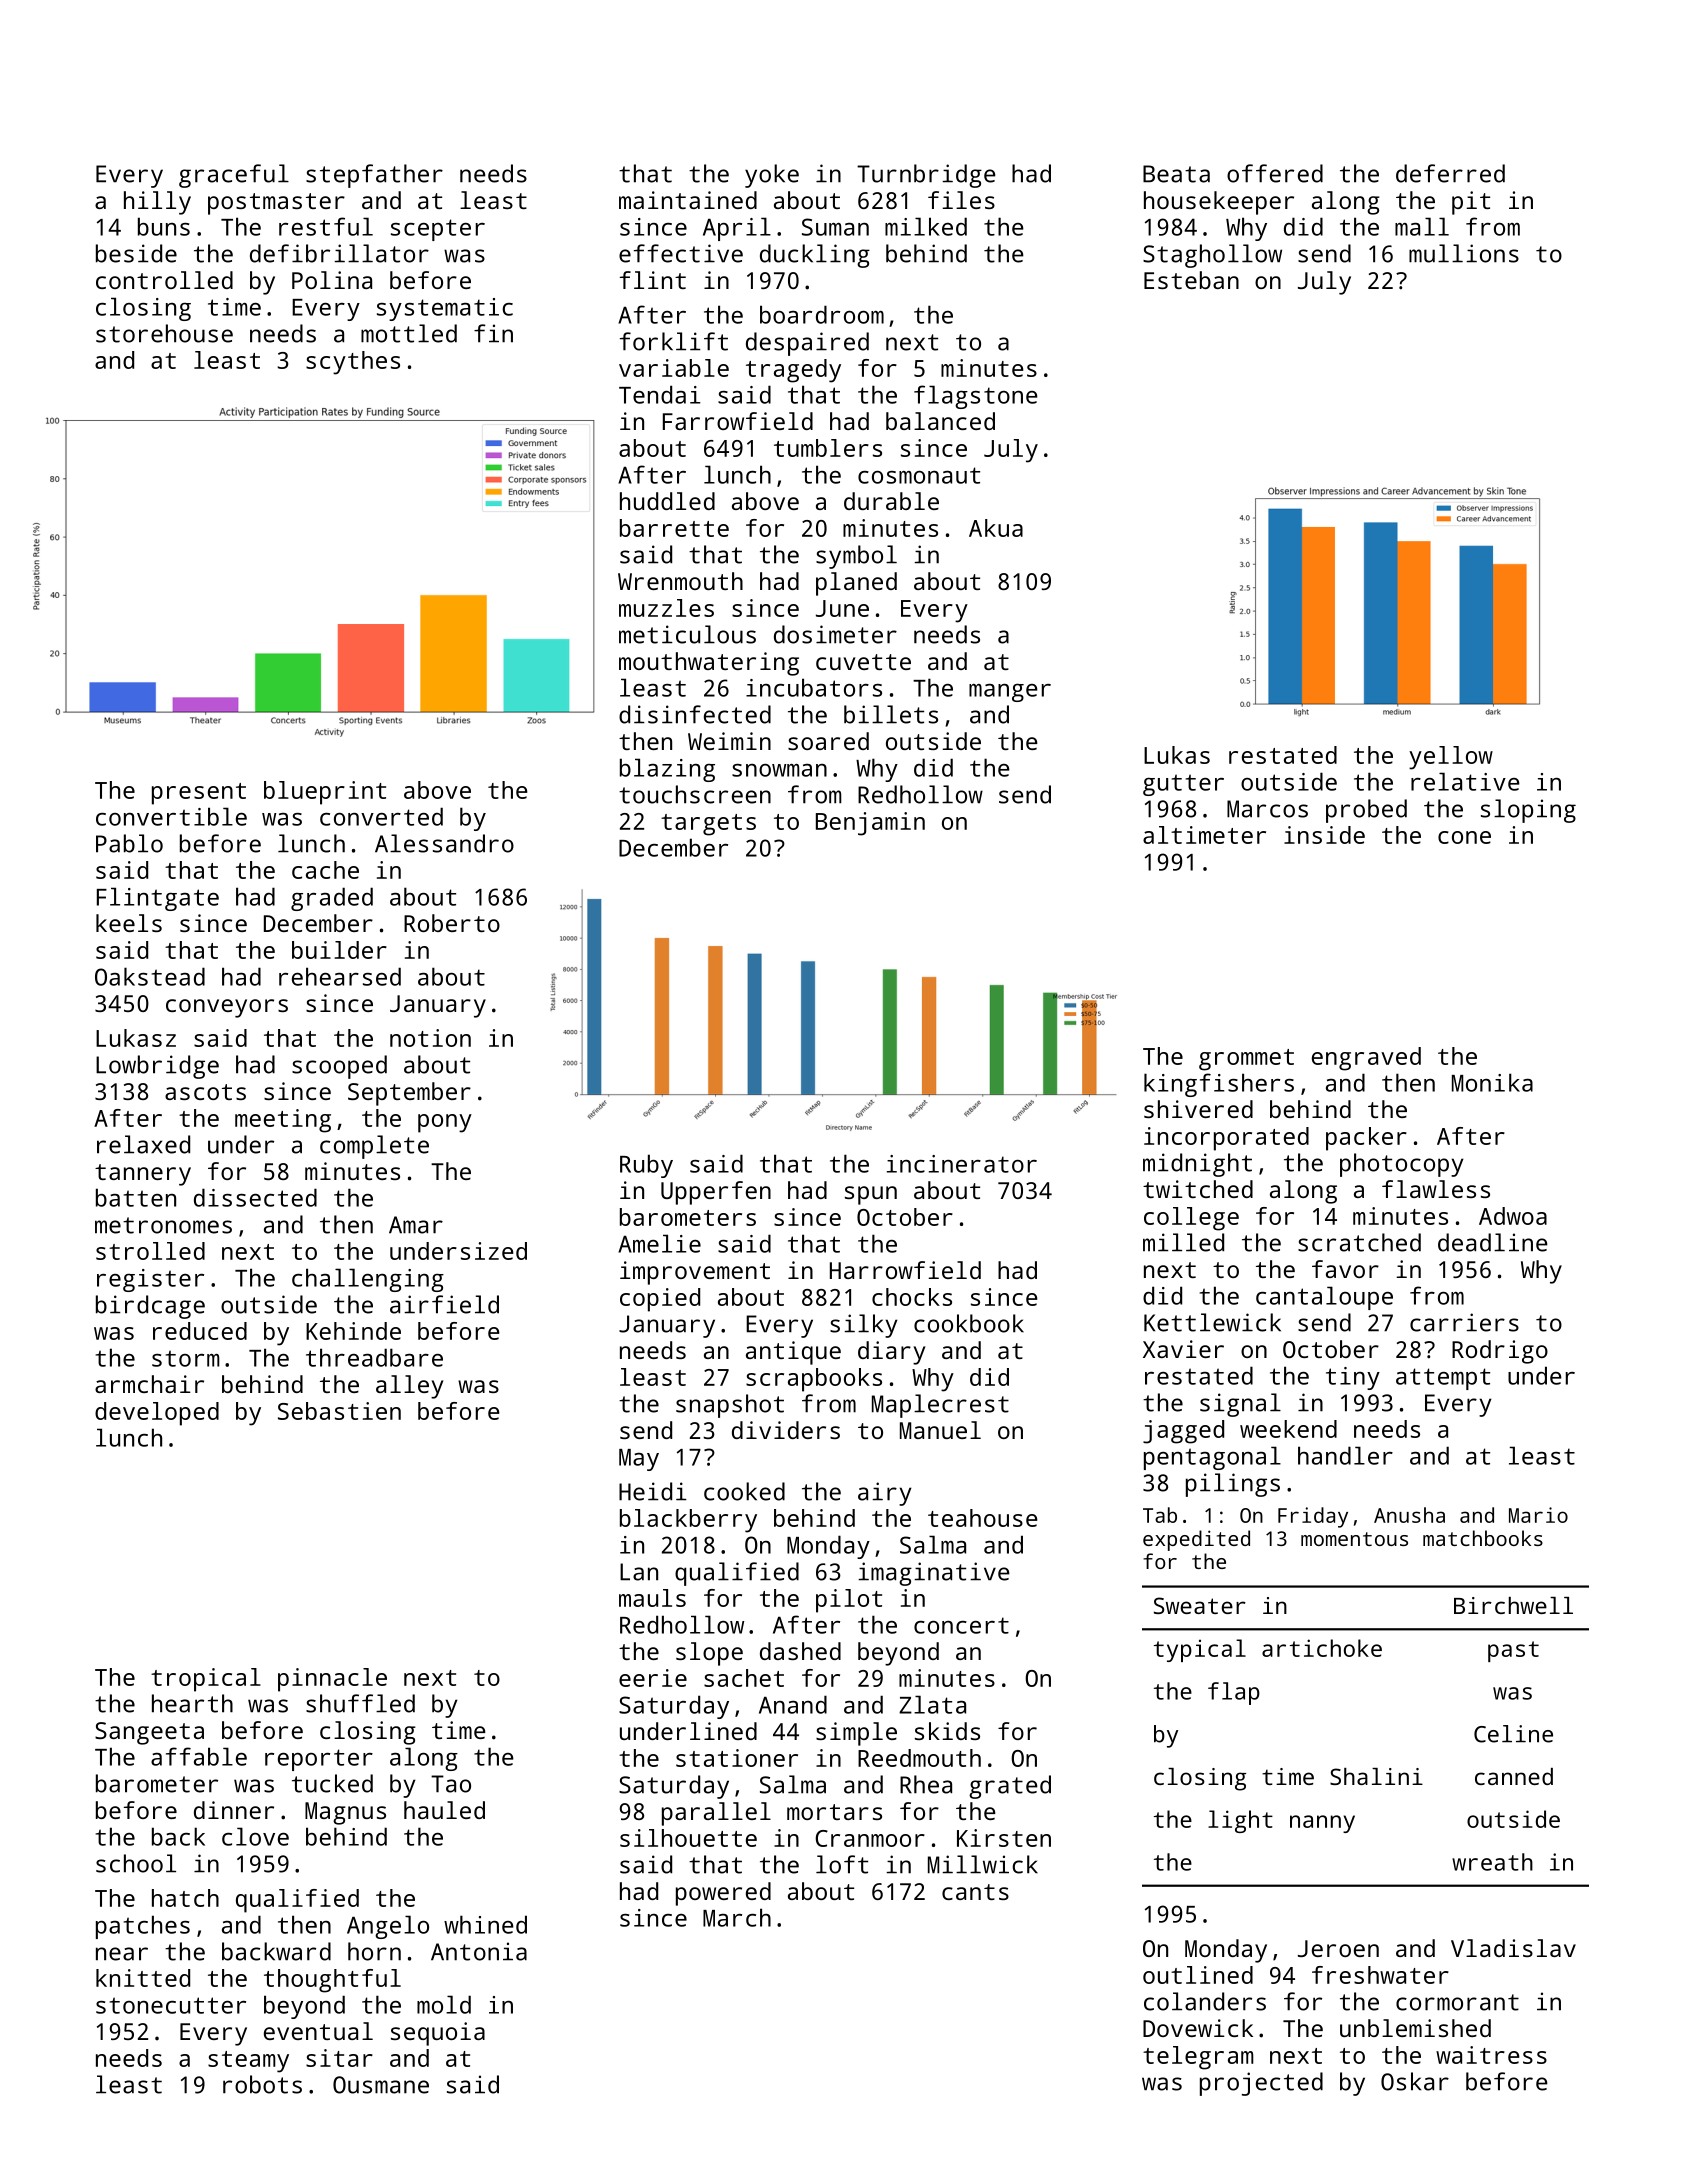  Describe the element at coordinates (1010, 693) in the image. I see `manger` at that location.
